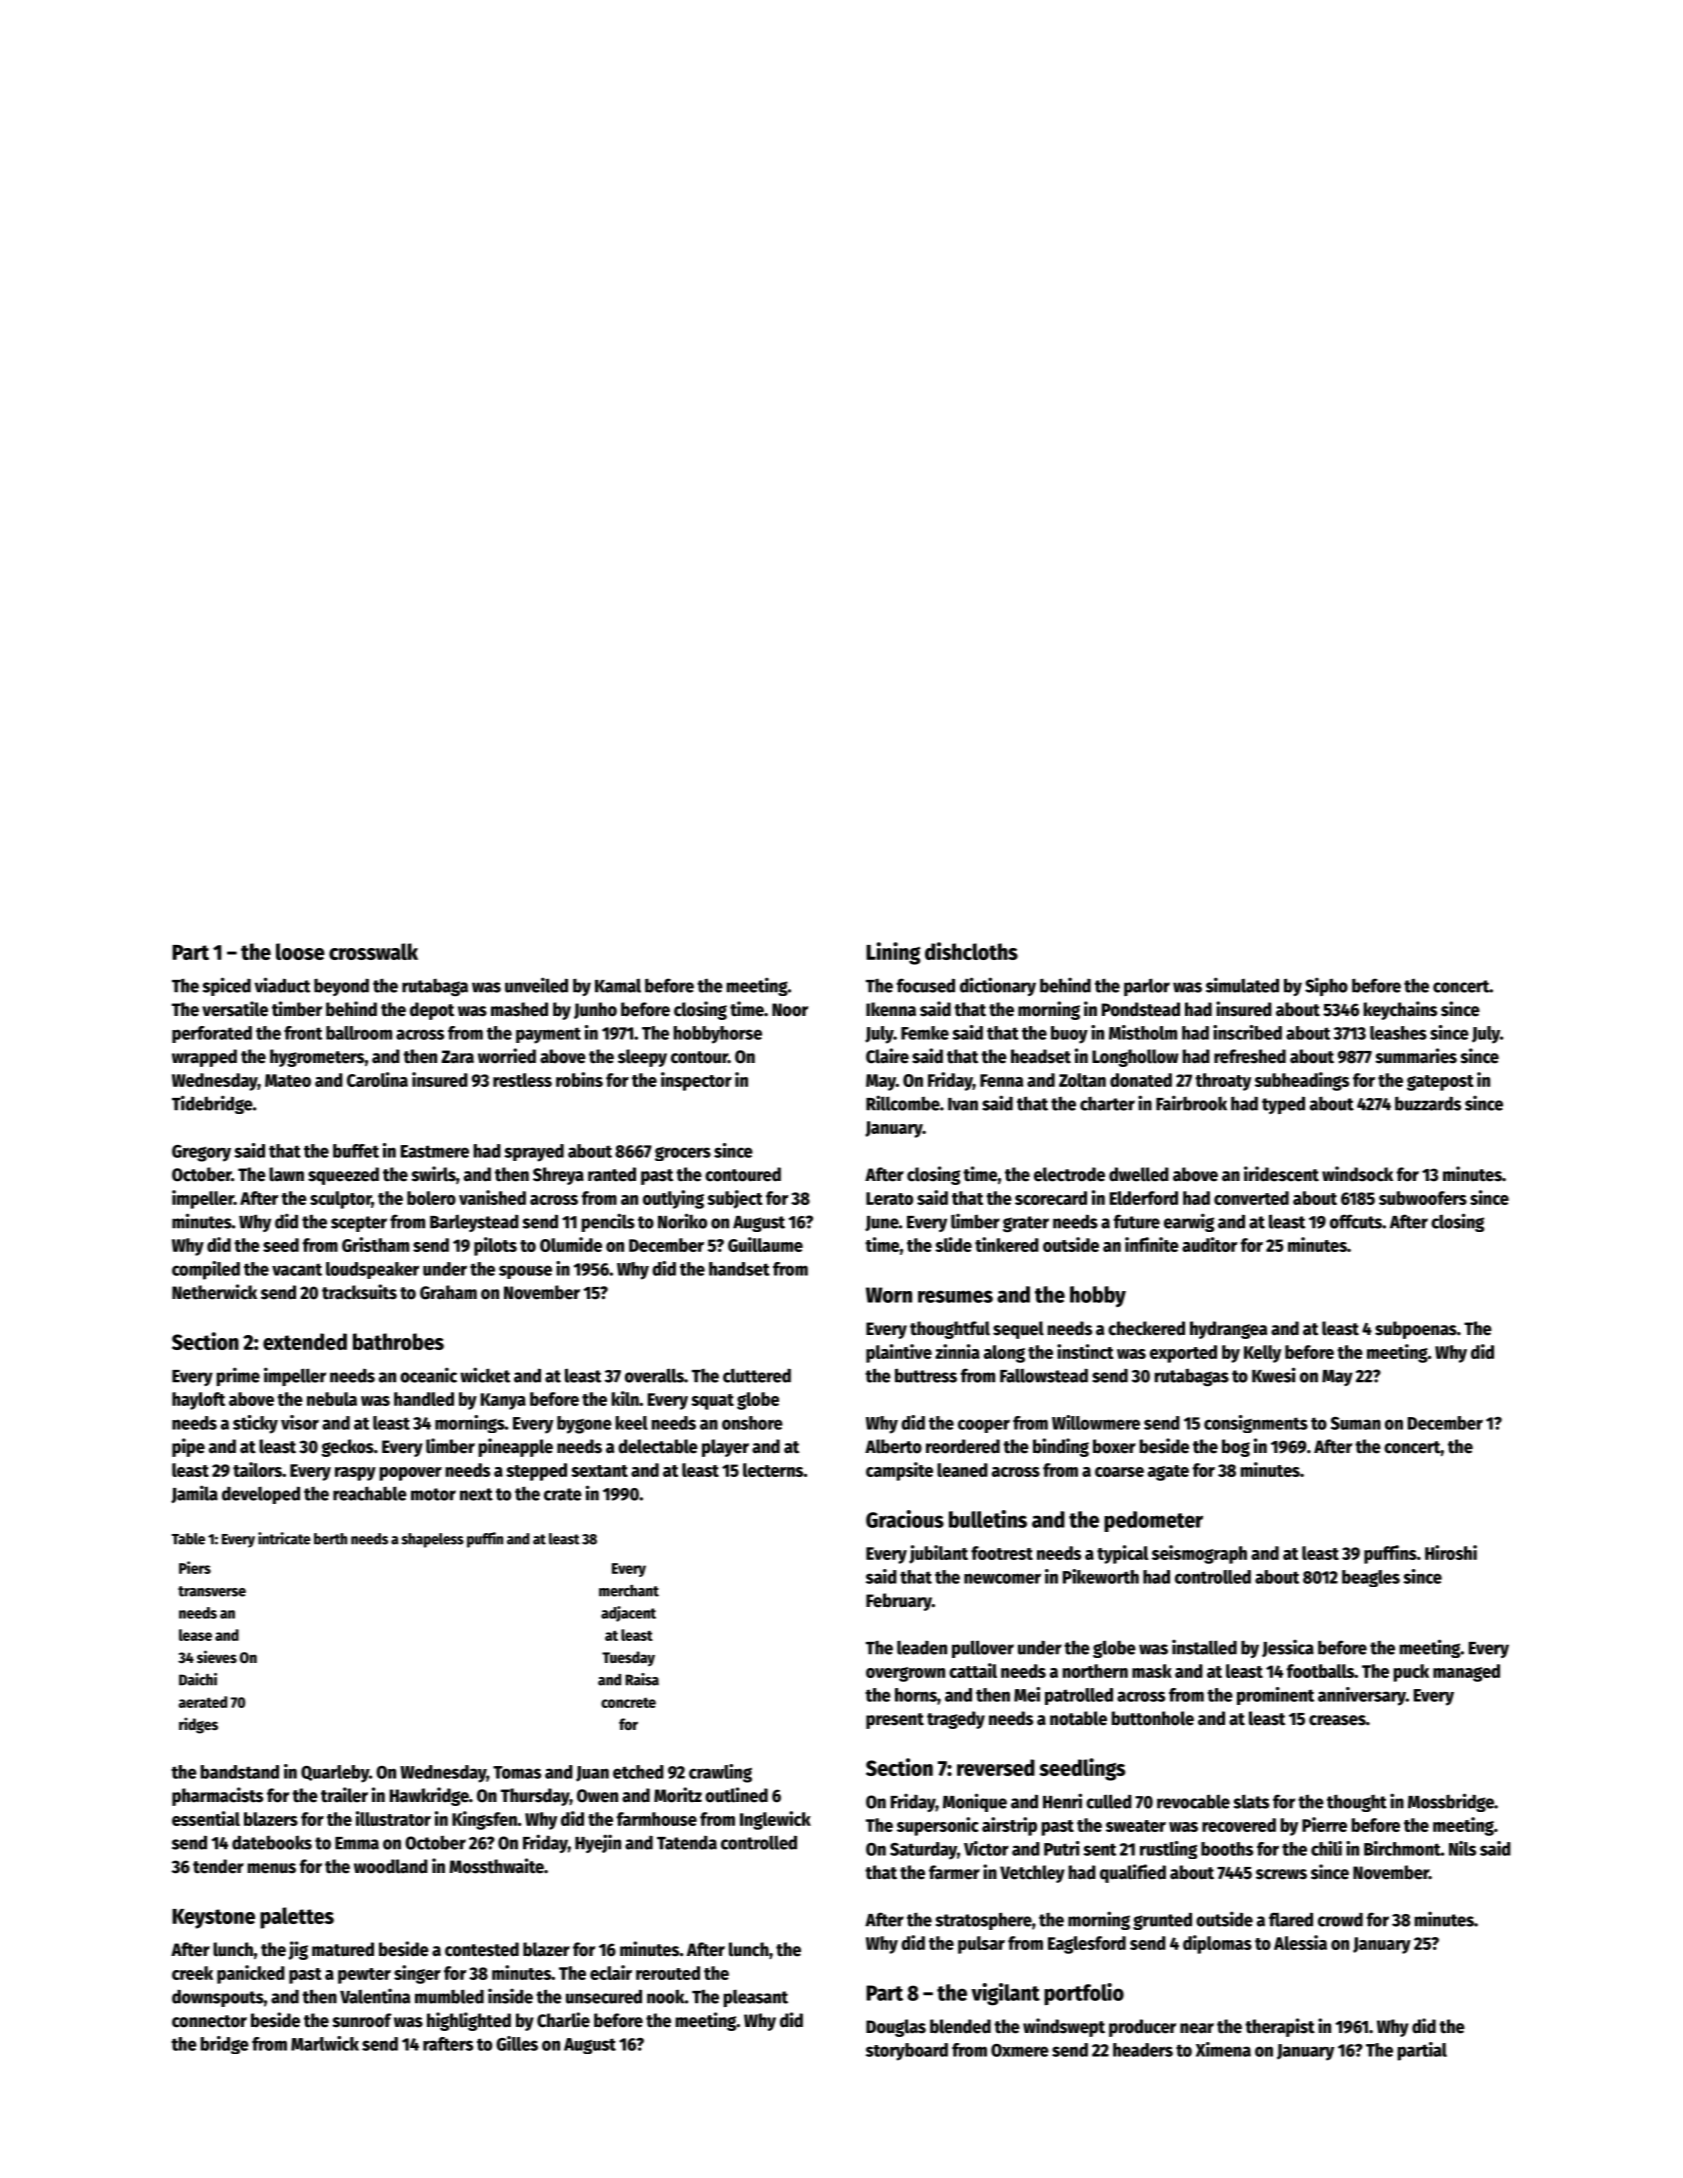  What do you see at coordinates (359, 1292) in the page?
I see `tracksuits` at bounding box center [359, 1292].
